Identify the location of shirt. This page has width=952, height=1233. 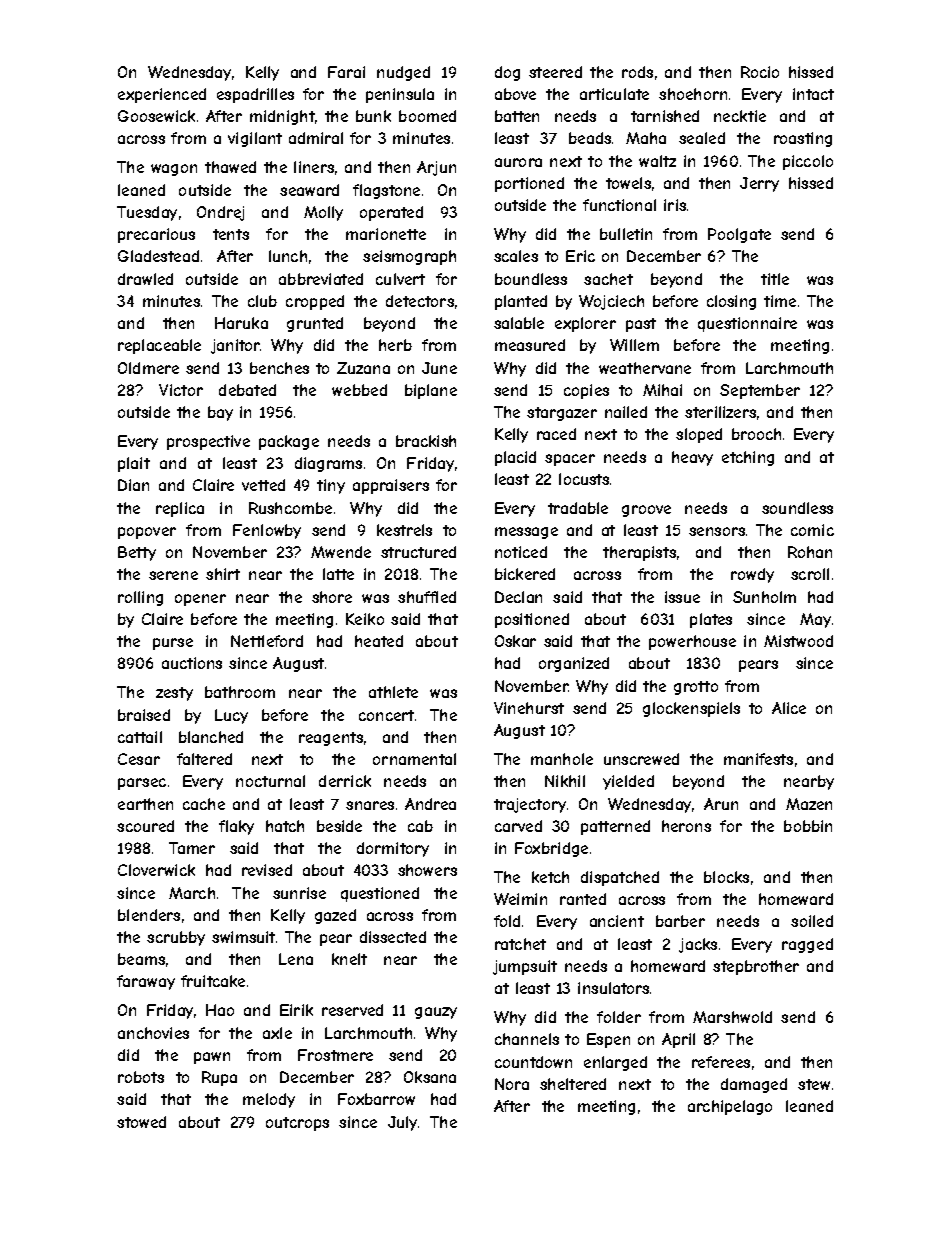
(223, 574).
